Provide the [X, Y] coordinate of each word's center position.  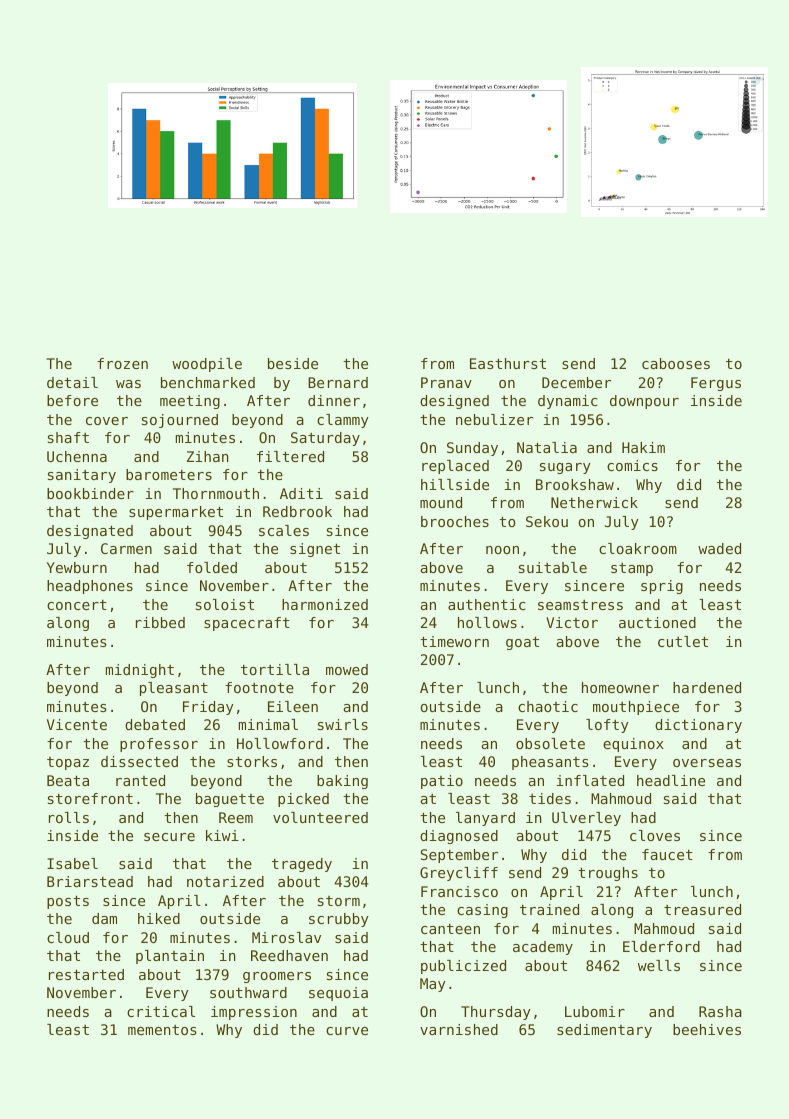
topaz [68, 763]
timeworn [454, 641]
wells [659, 965]
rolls [69, 817]
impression [254, 1013]
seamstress [580, 605]
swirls [343, 724]
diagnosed [459, 837]
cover [107, 421]
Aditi [301, 493]
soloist [225, 604]
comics [632, 465]
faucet [667, 854]
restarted [86, 974]
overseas [707, 763]
